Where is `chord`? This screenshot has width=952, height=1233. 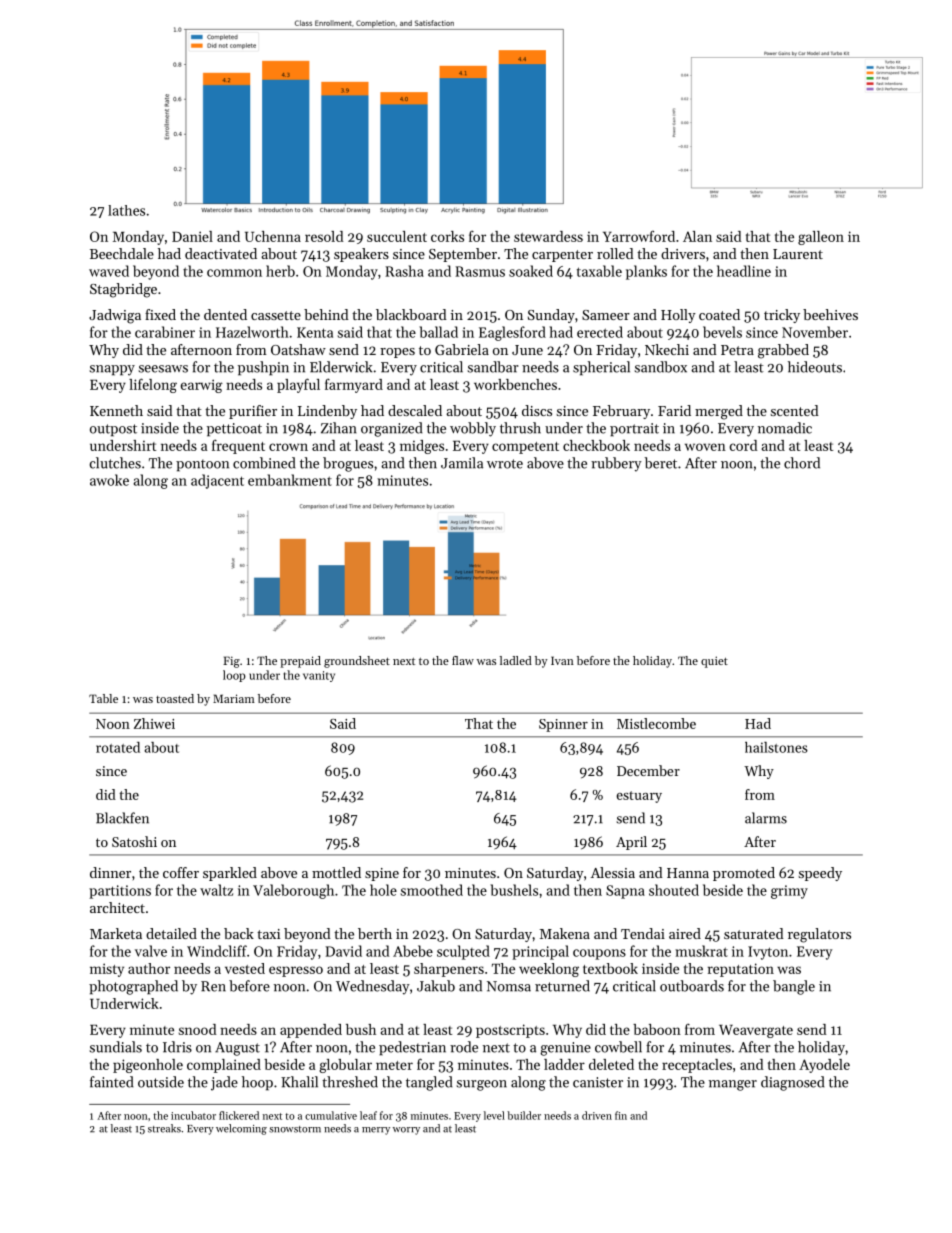
chord is located at coordinates (802, 463).
